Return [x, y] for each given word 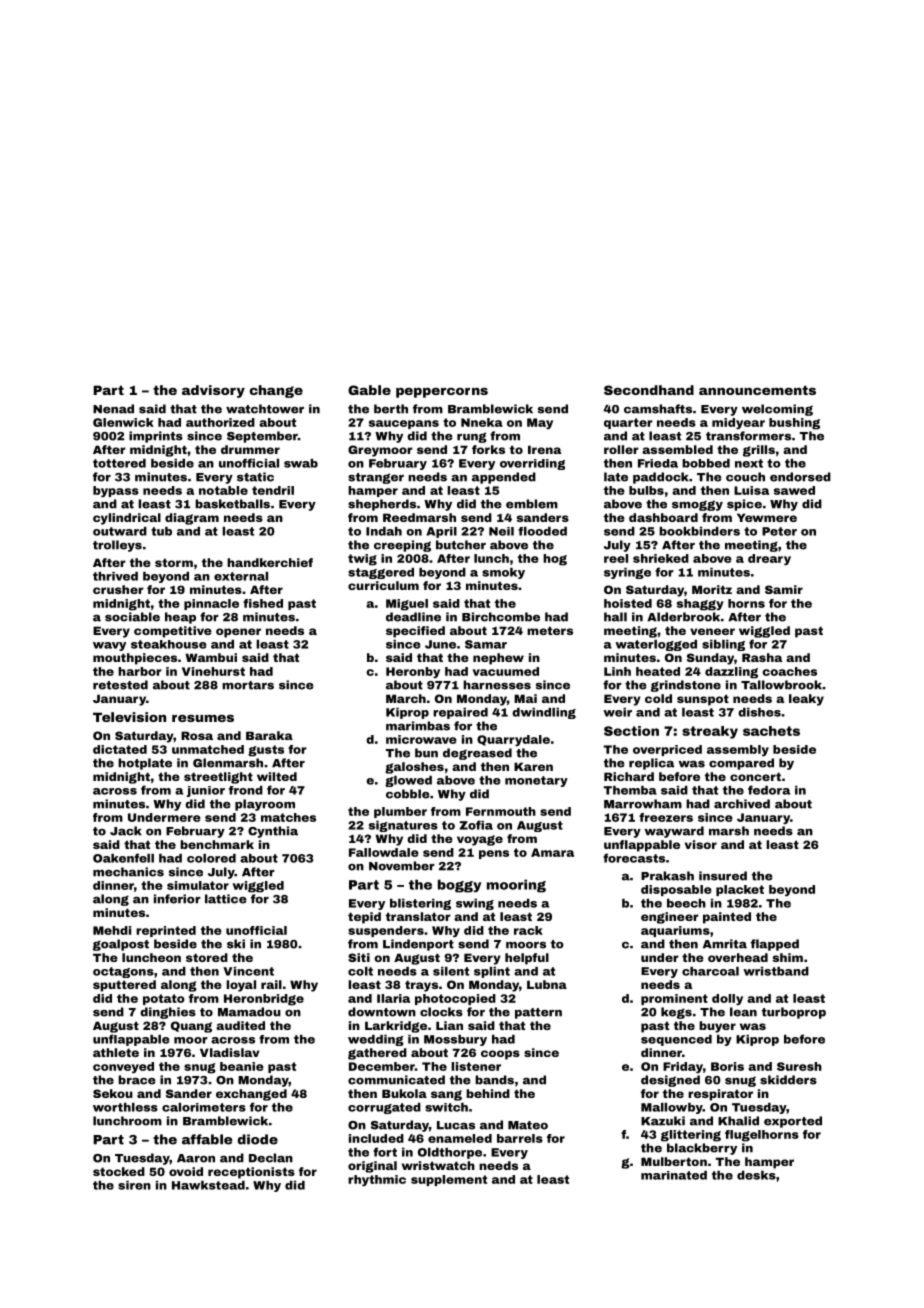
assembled [677, 449]
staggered [381, 573]
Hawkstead [208, 1185]
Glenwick [123, 422]
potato [164, 999]
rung [472, 437]
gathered [377, 1054]
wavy [109, 646]
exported [793, 1122]
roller [621, 449]
